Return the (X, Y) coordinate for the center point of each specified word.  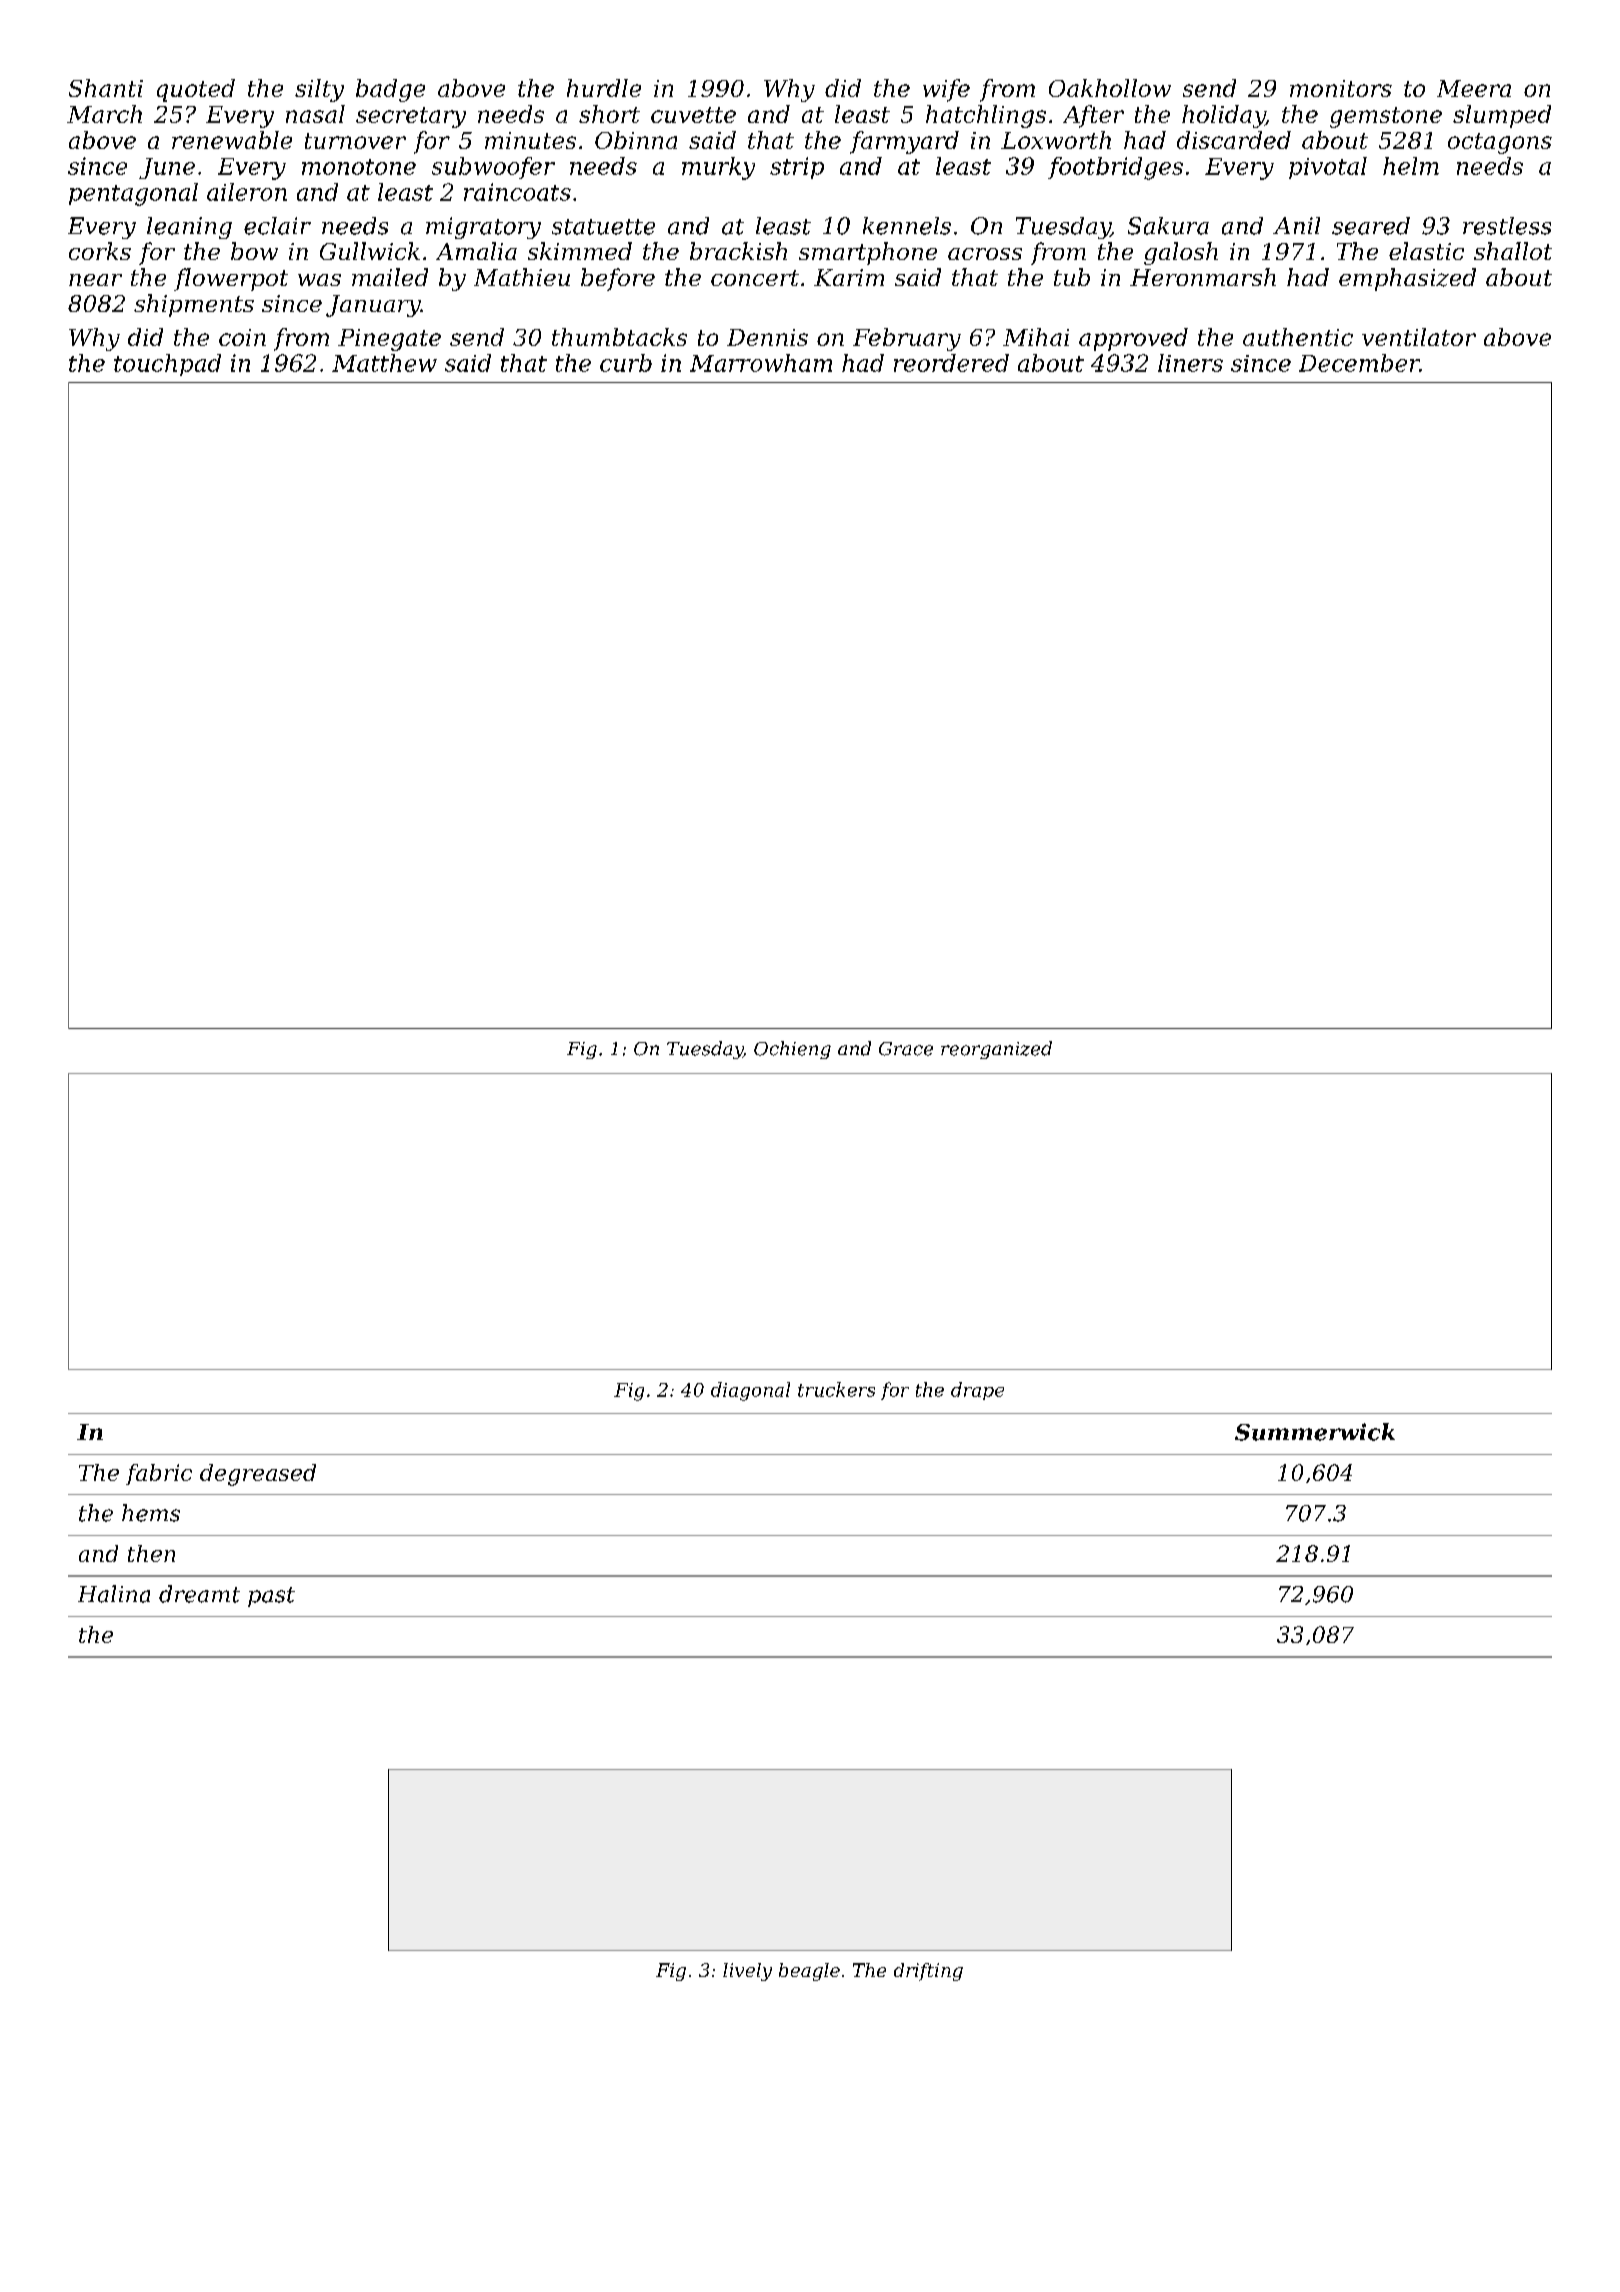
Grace (906, 1049)
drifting (928, 1972)
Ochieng (792, 1050)
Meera (1474, 88)
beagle (809, 1972)
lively (747, 1972)
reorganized (996, 1050)
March (104, 114)
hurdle (604, 88)
